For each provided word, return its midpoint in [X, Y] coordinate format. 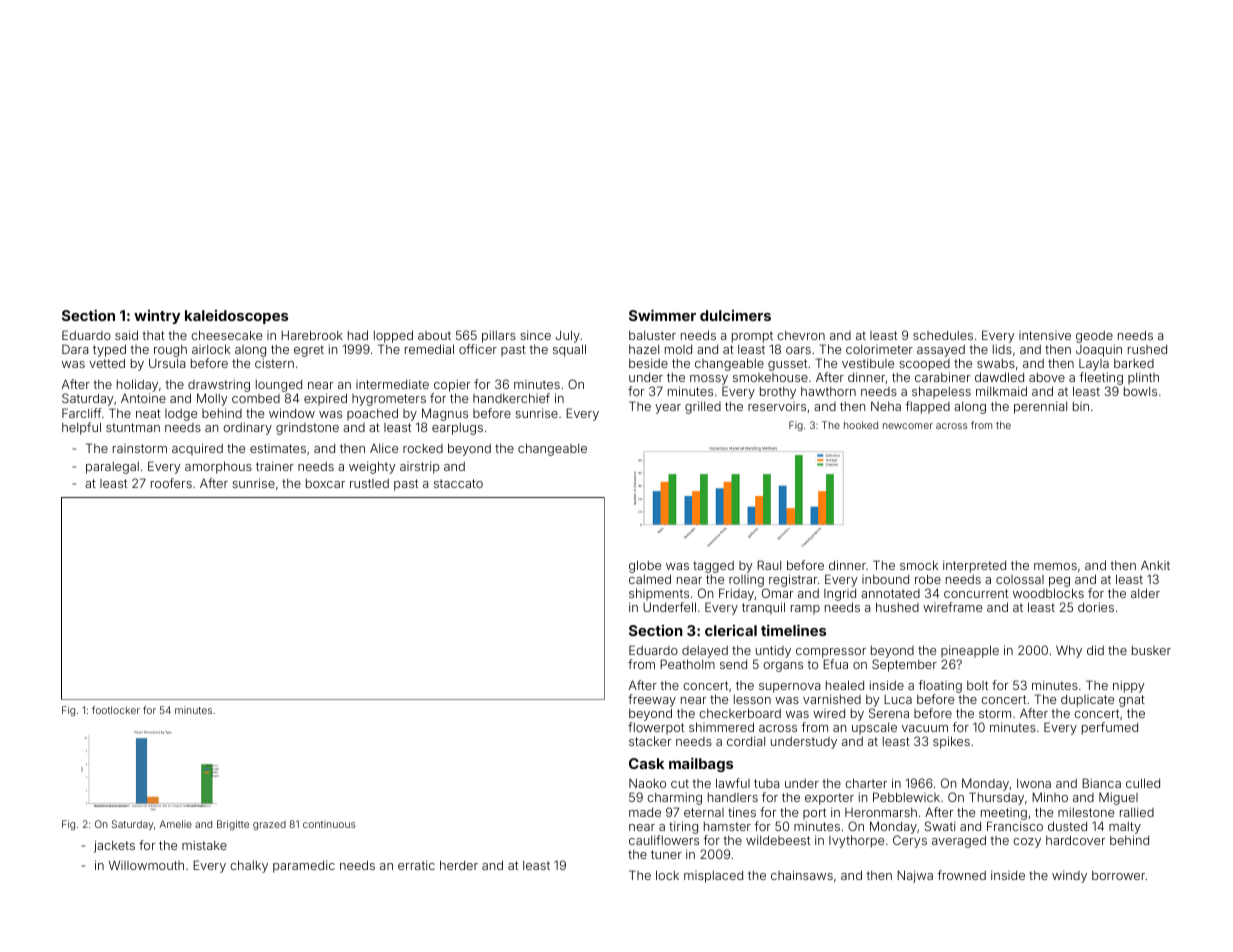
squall [569, 350]
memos [1055, 566]
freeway [652, 700]
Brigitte [233, 825]
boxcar [325, 483]
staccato [458, 483]
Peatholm [687, 664]
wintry [157, 317]
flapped [927, 407]
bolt [977, 685]
